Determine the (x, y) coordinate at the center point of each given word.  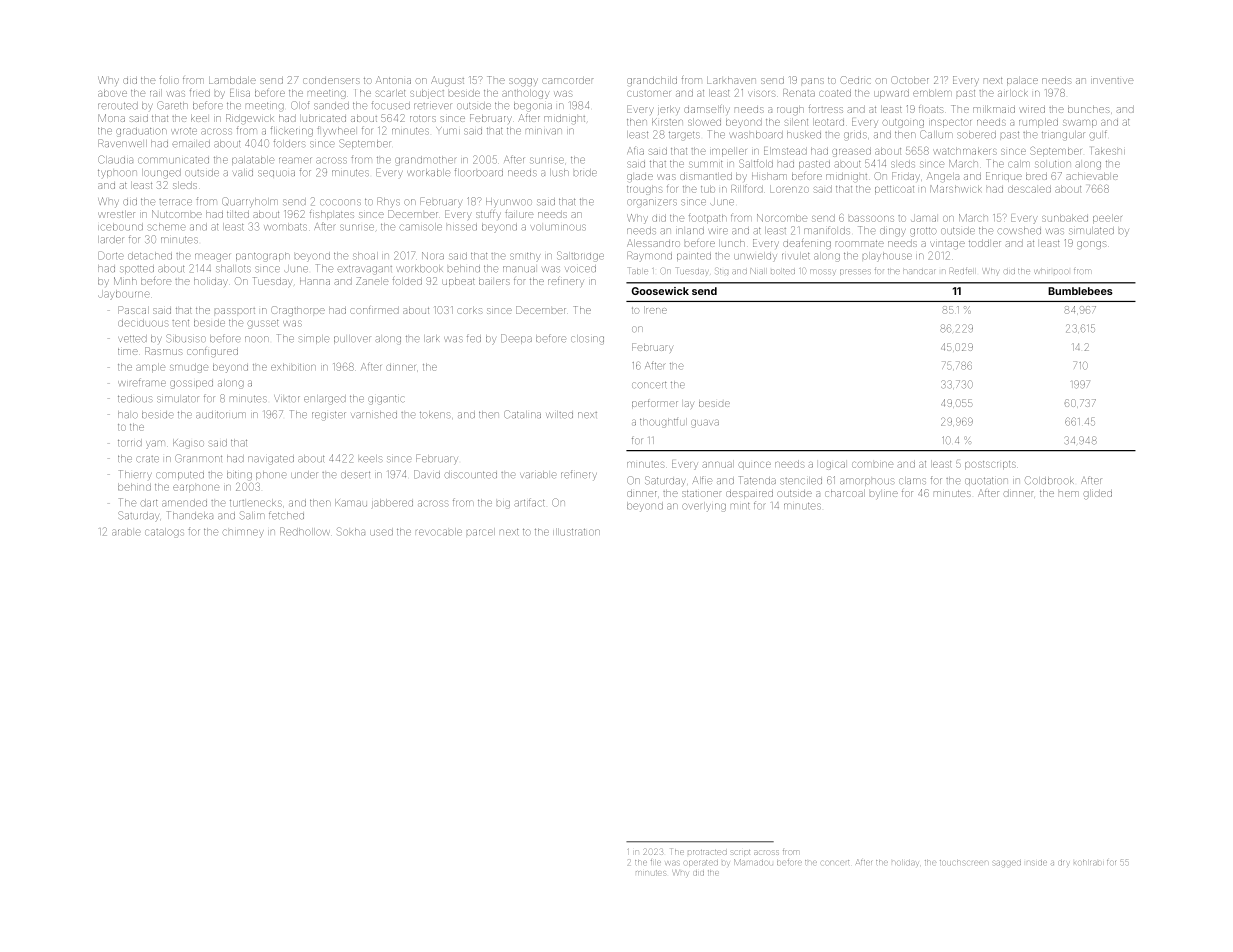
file (656, 862)
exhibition (293, 367)
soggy (523, 82)
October (910, 80)
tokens (435, 414)
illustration (576, 532)
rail (156, 92)
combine (872, 465)
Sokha (351, 531)
